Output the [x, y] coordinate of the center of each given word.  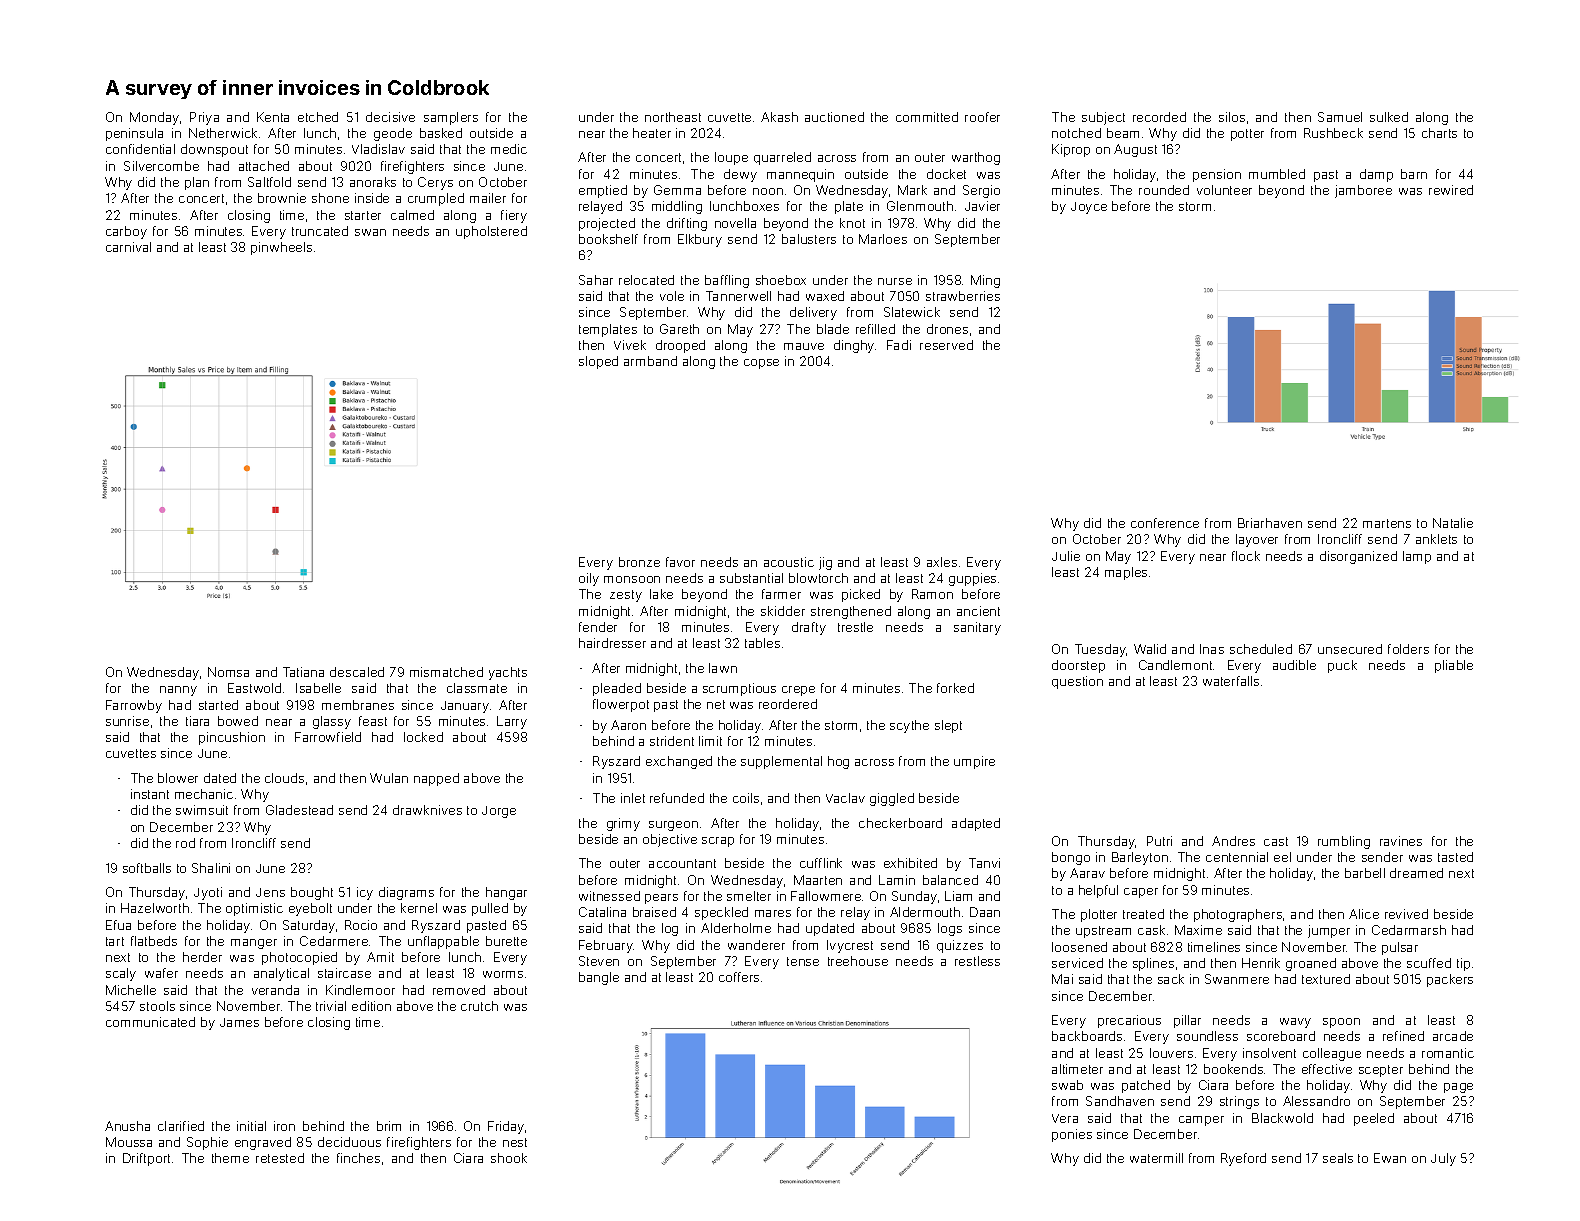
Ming [985, 281]
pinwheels [281, 248]
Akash [779, 117]
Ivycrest [850, 946]
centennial [1237, 857]
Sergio [981, 191]
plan [197, 183]
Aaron [628, 725]
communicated [150, 1022]
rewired [1451, 190]
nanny [178, 691]
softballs [147, 868]
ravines [1401, 841]
